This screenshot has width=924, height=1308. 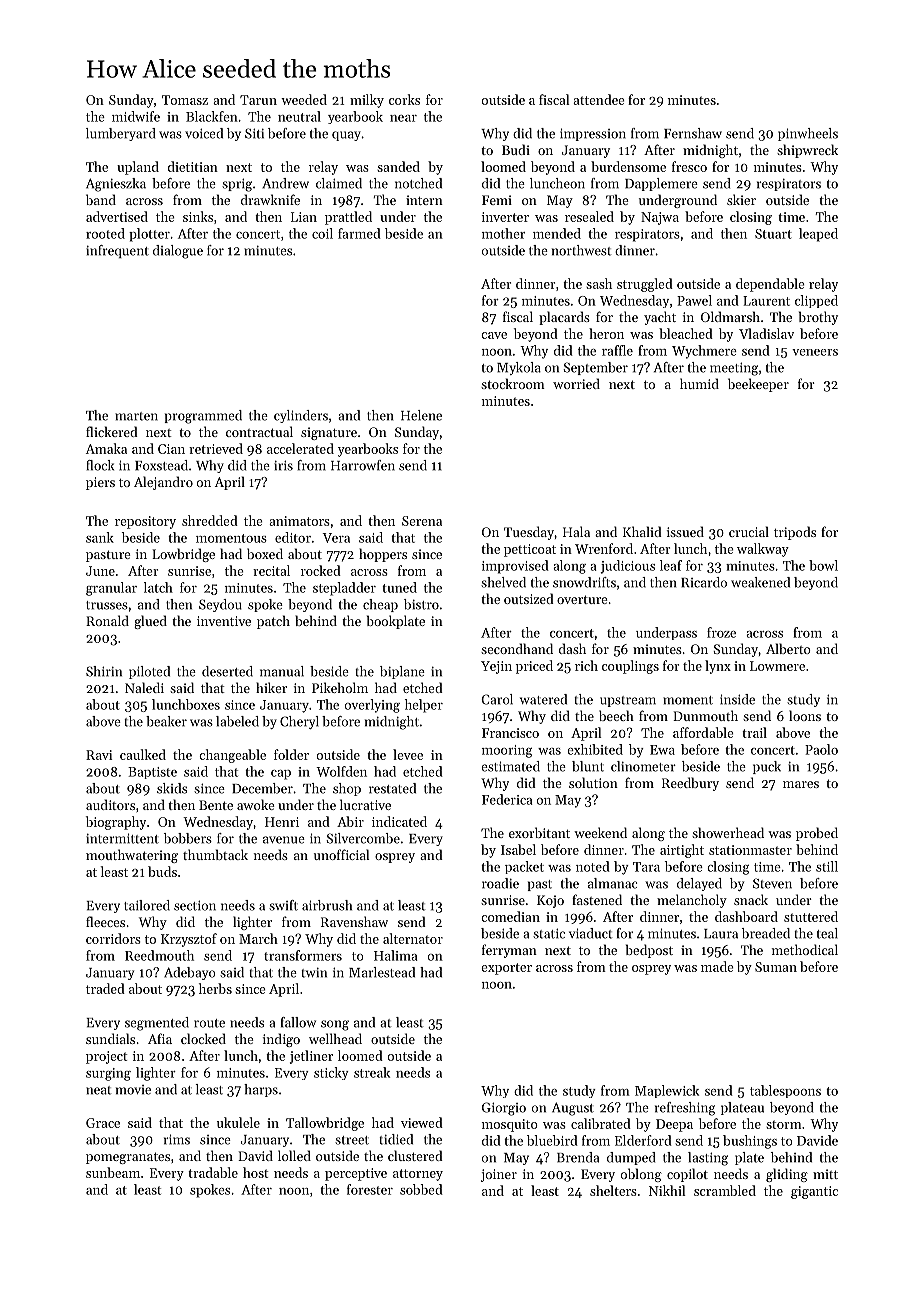 What do you see at coordinates (284, 840) in the screenshot?
I see `avenue` at bounding box center [284, 840].
